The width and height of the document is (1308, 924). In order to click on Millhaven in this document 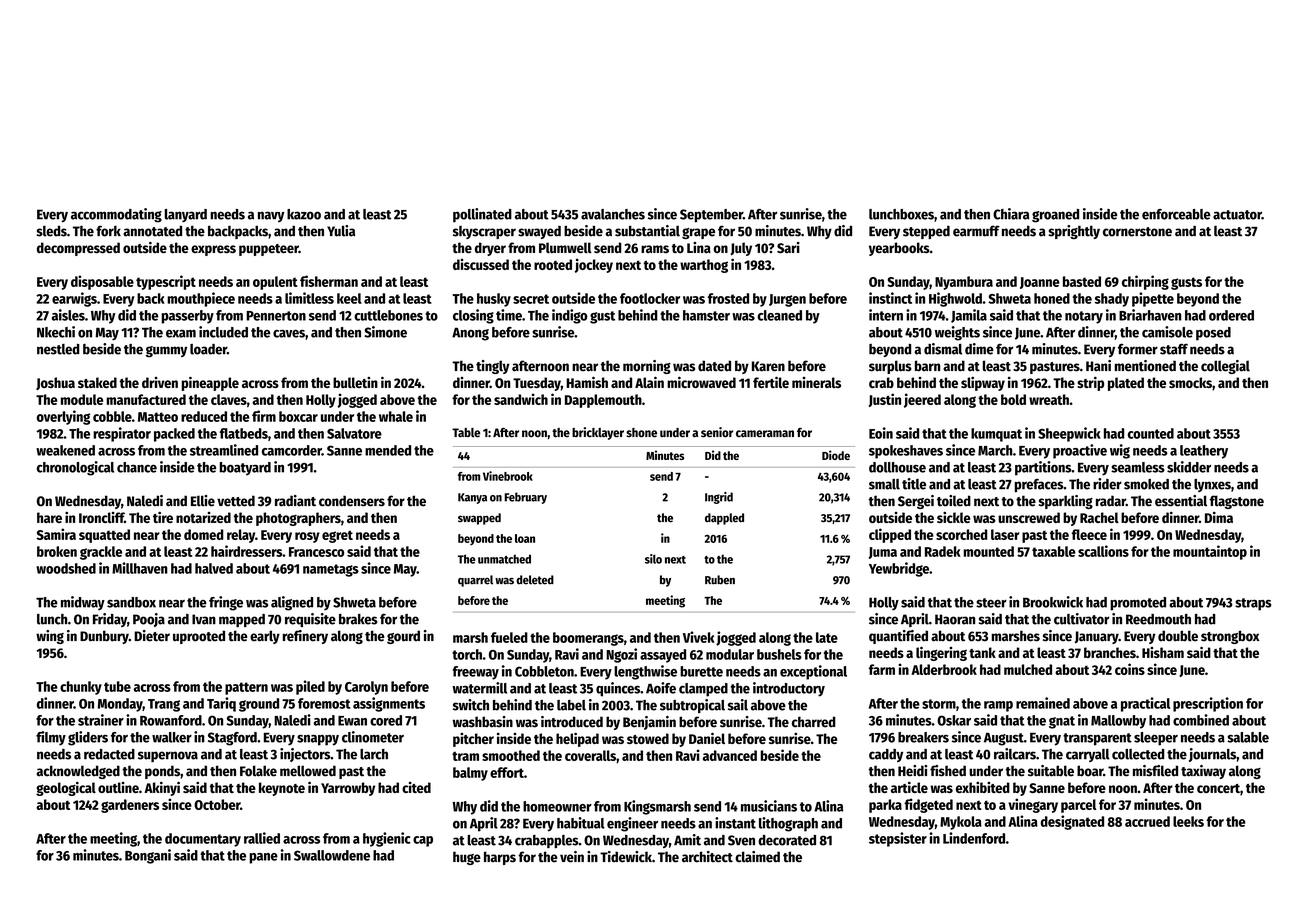, I will do `click(140, 568)`.
